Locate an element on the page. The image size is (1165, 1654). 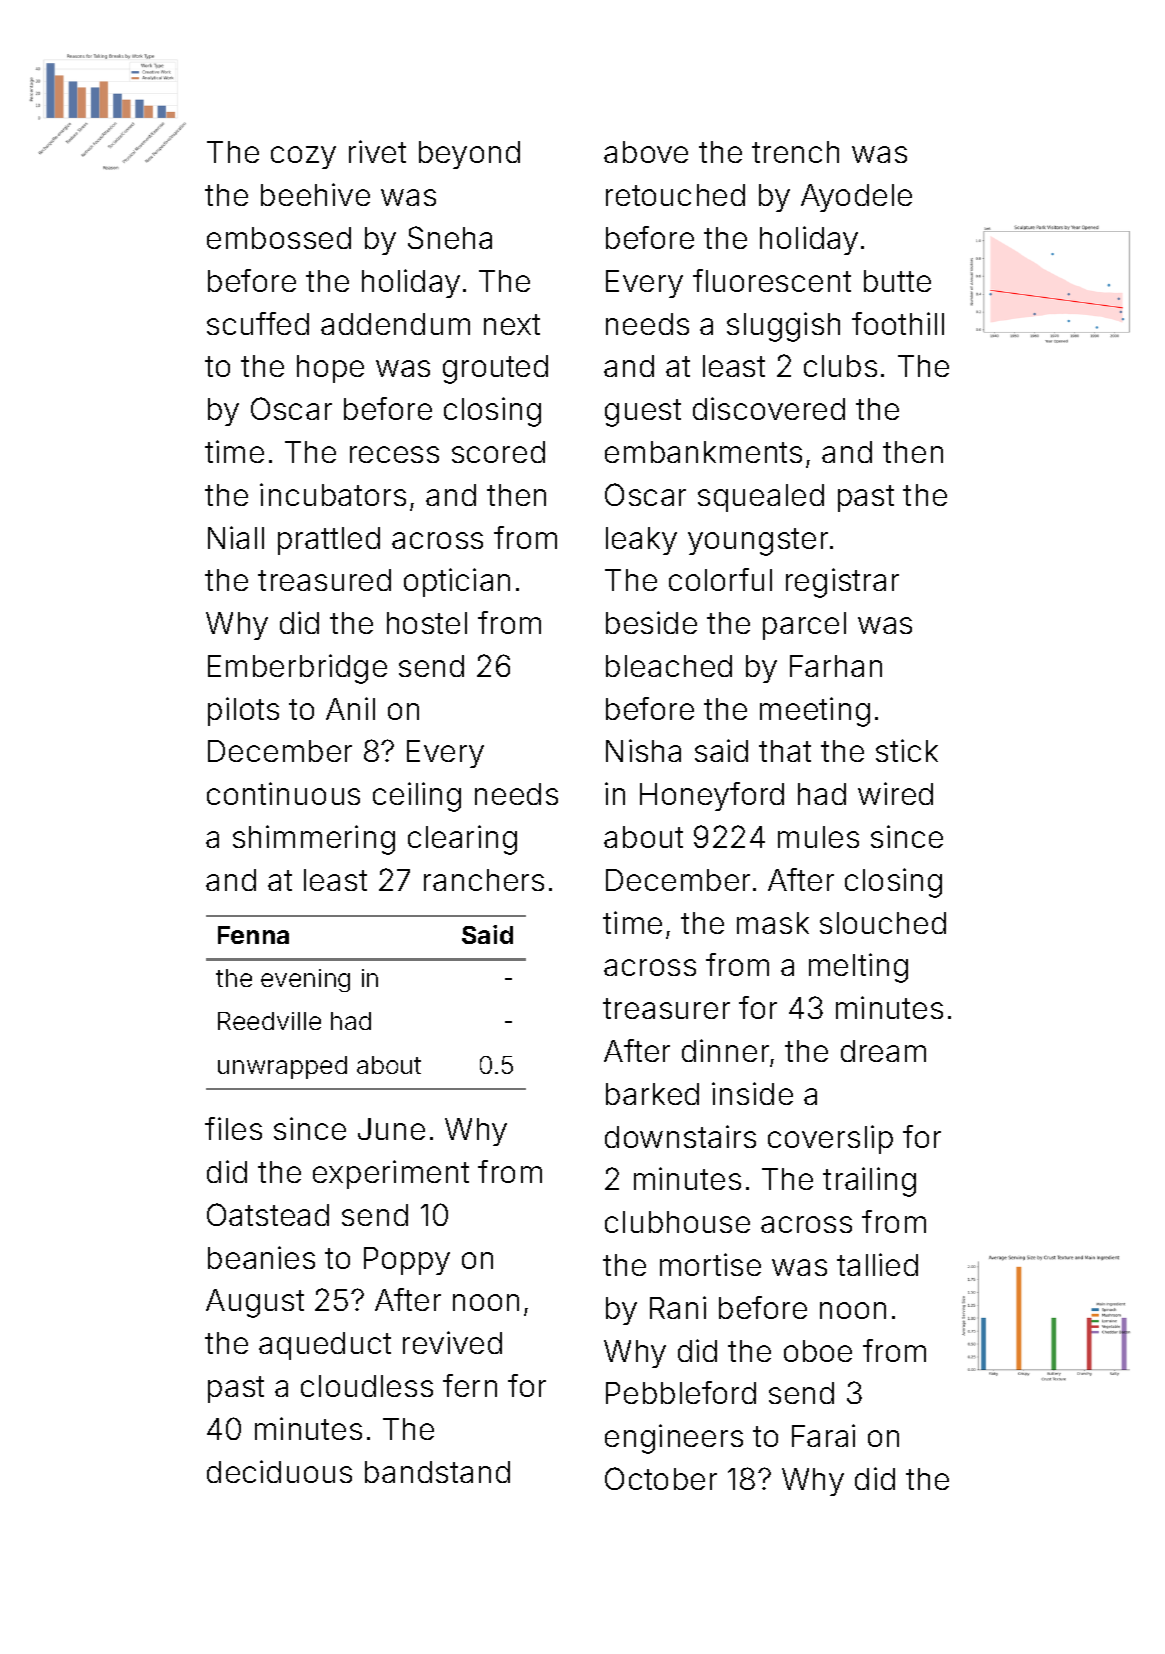
engineers is located at coordinates (674, 1439).
